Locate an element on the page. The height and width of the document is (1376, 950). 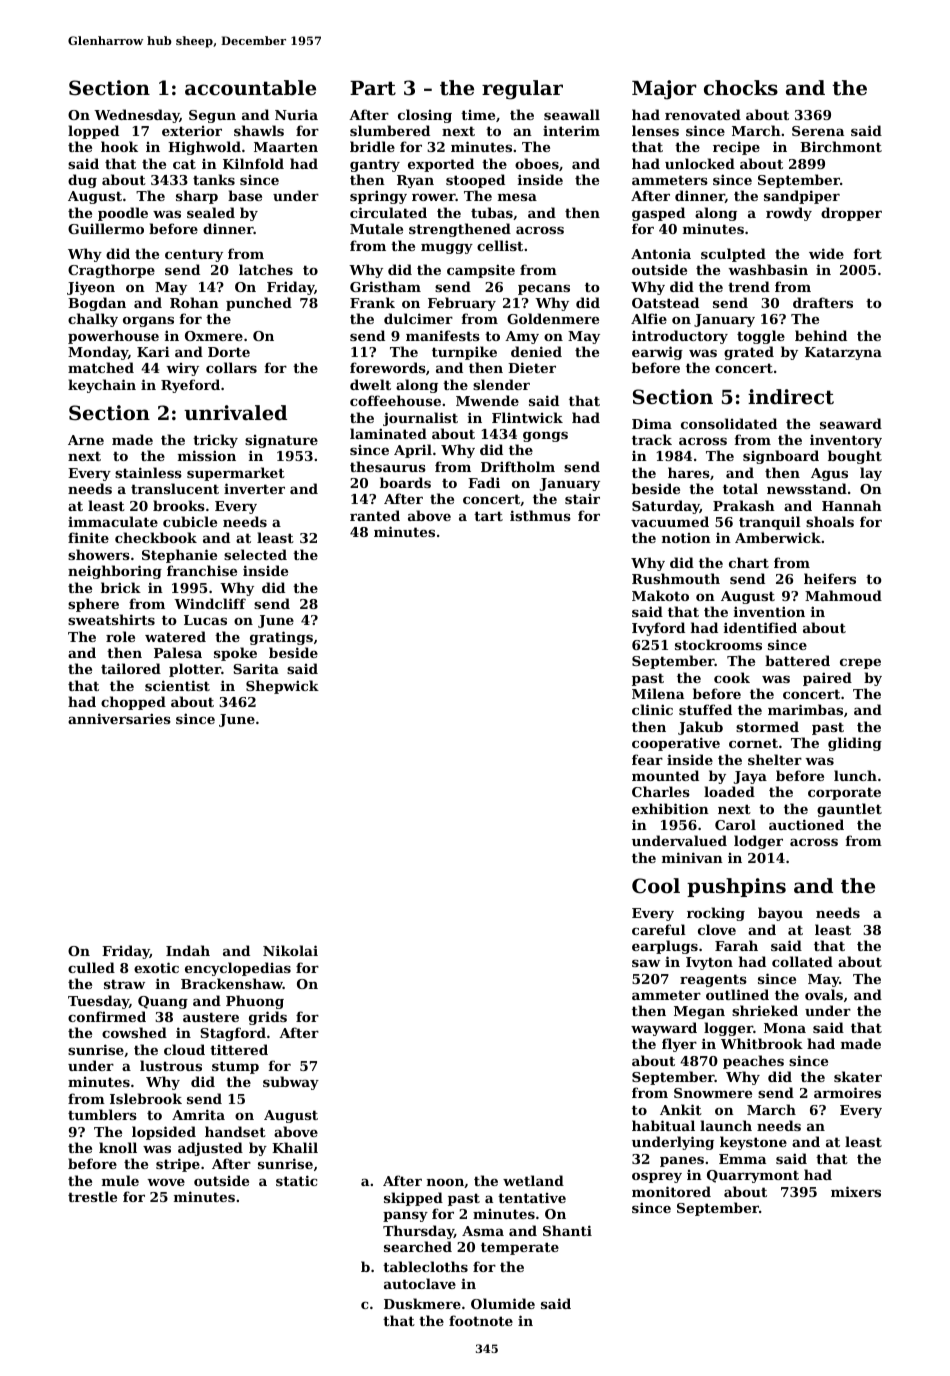
Arne is located at coordinates (86, 440).
